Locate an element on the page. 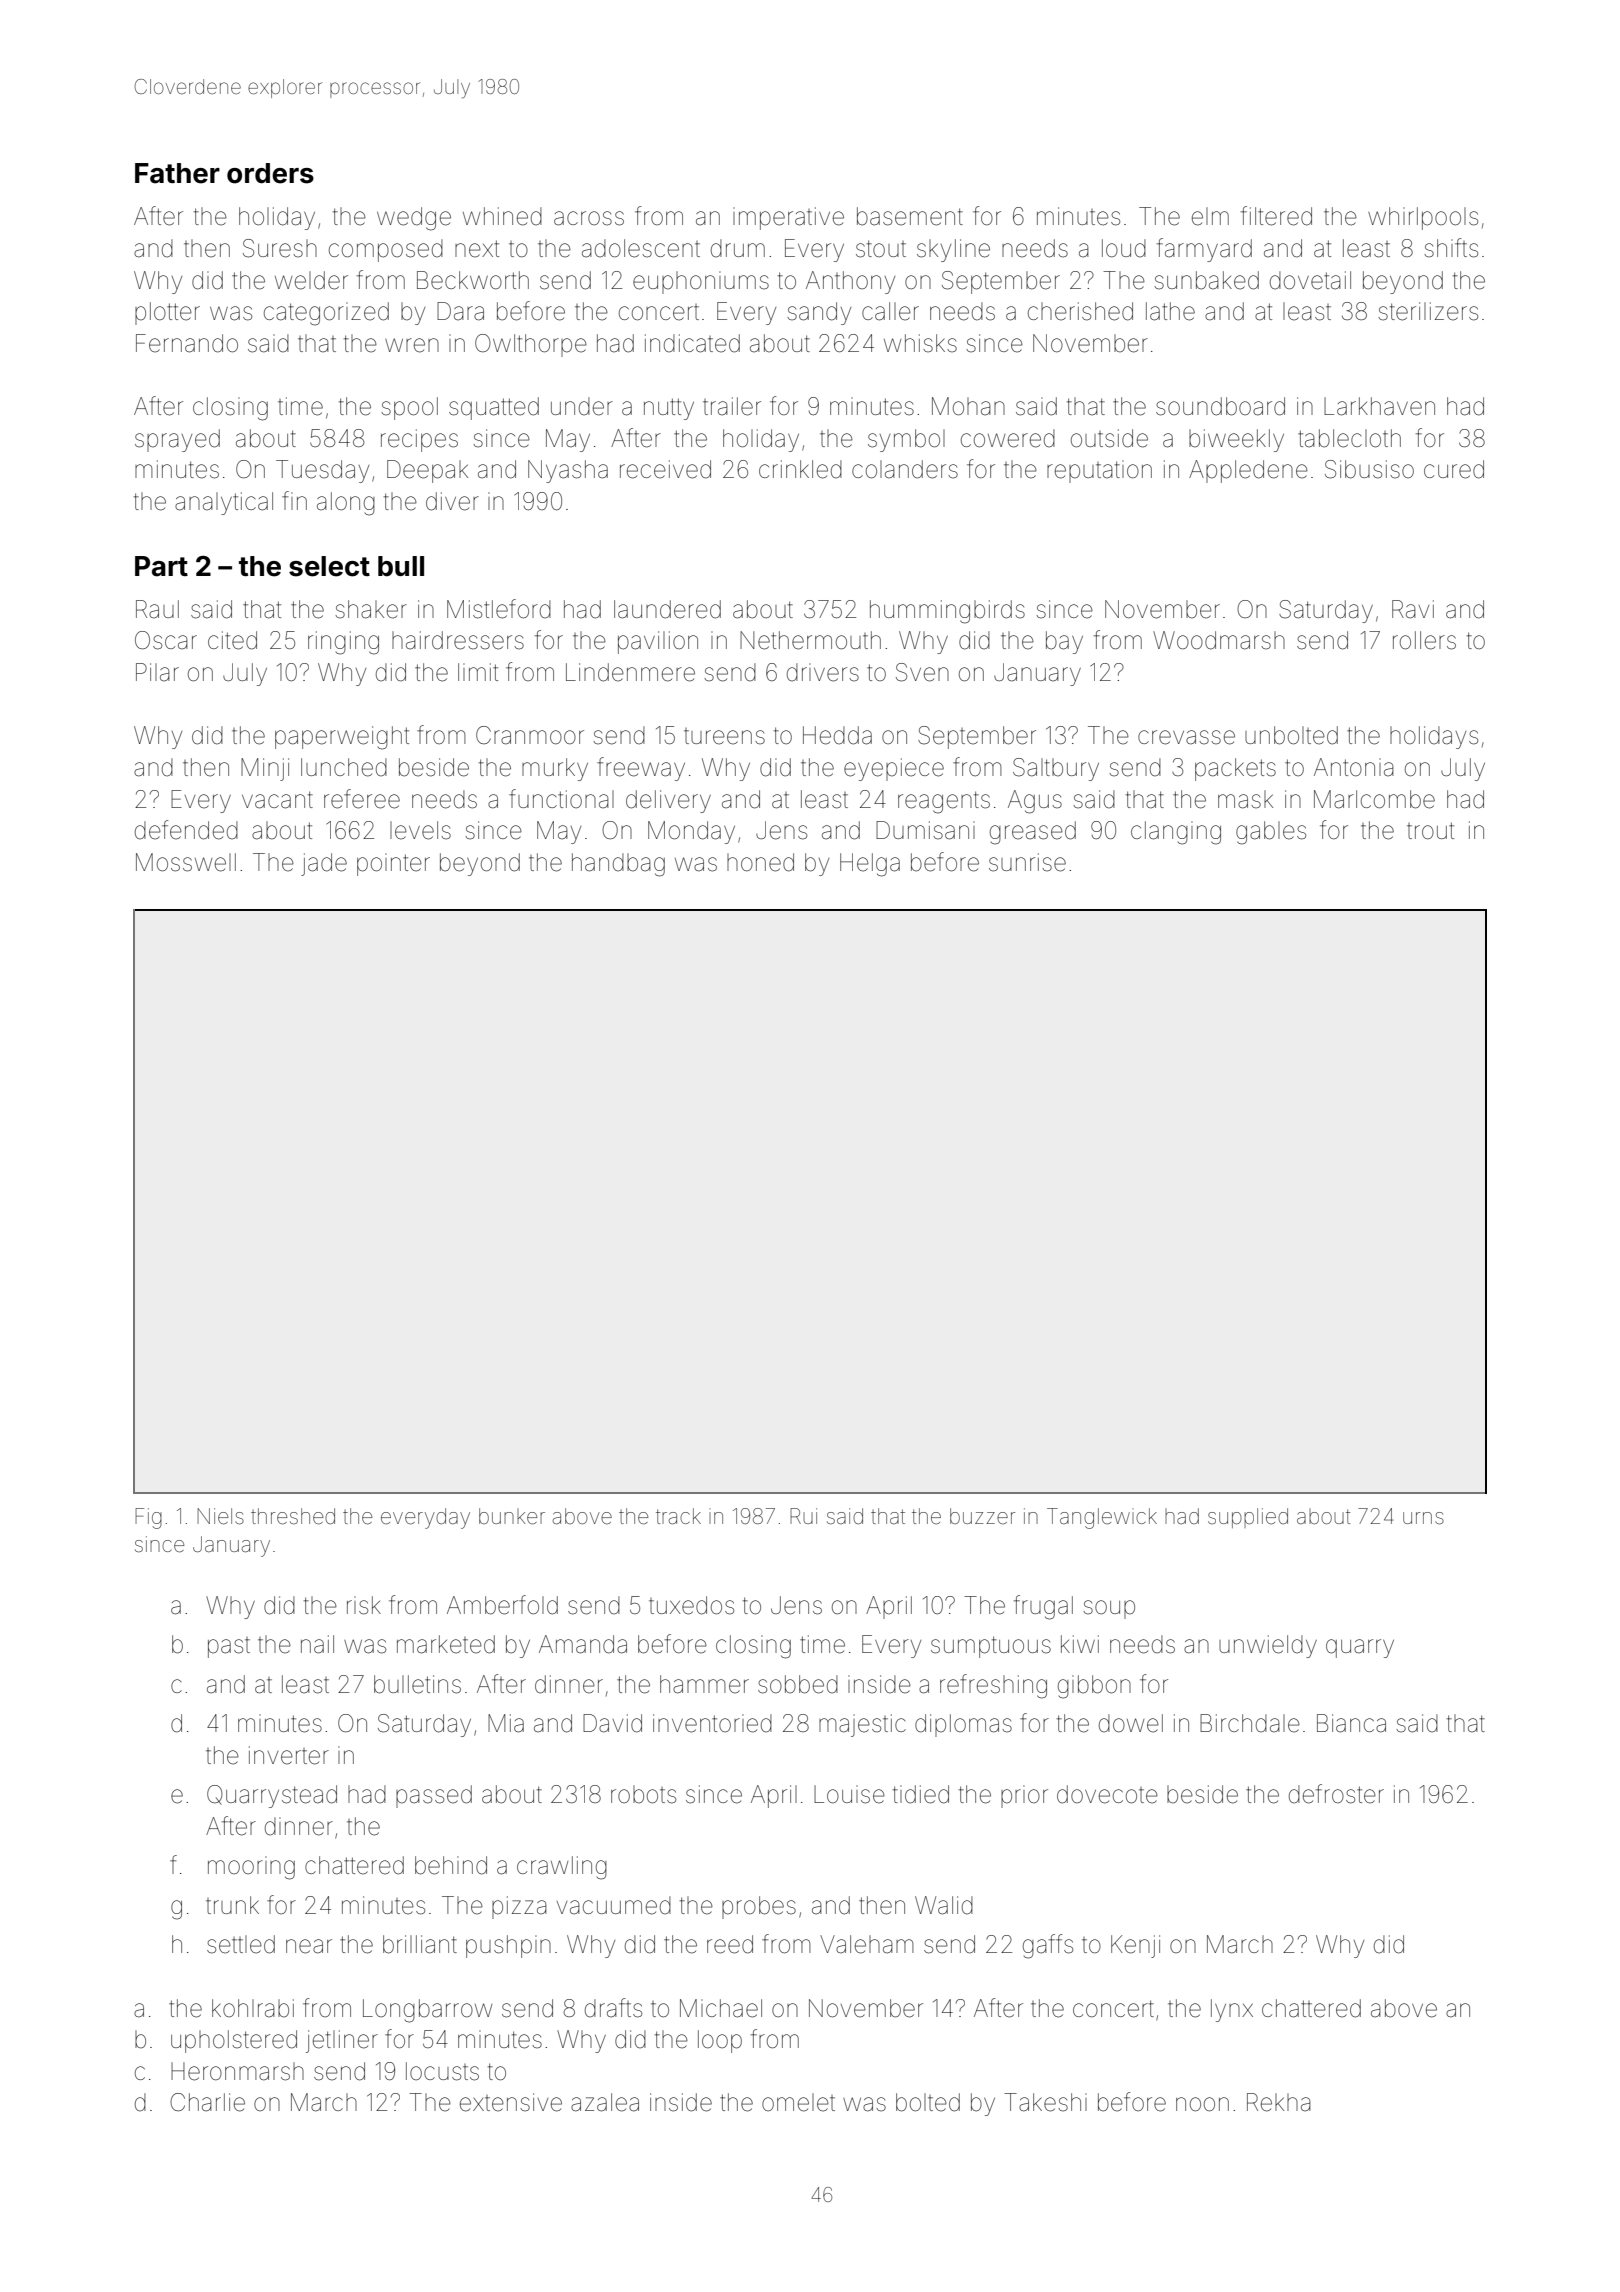 The height and width of the document is (2292, 1620). pointer is located at coordinates (393, 864).
